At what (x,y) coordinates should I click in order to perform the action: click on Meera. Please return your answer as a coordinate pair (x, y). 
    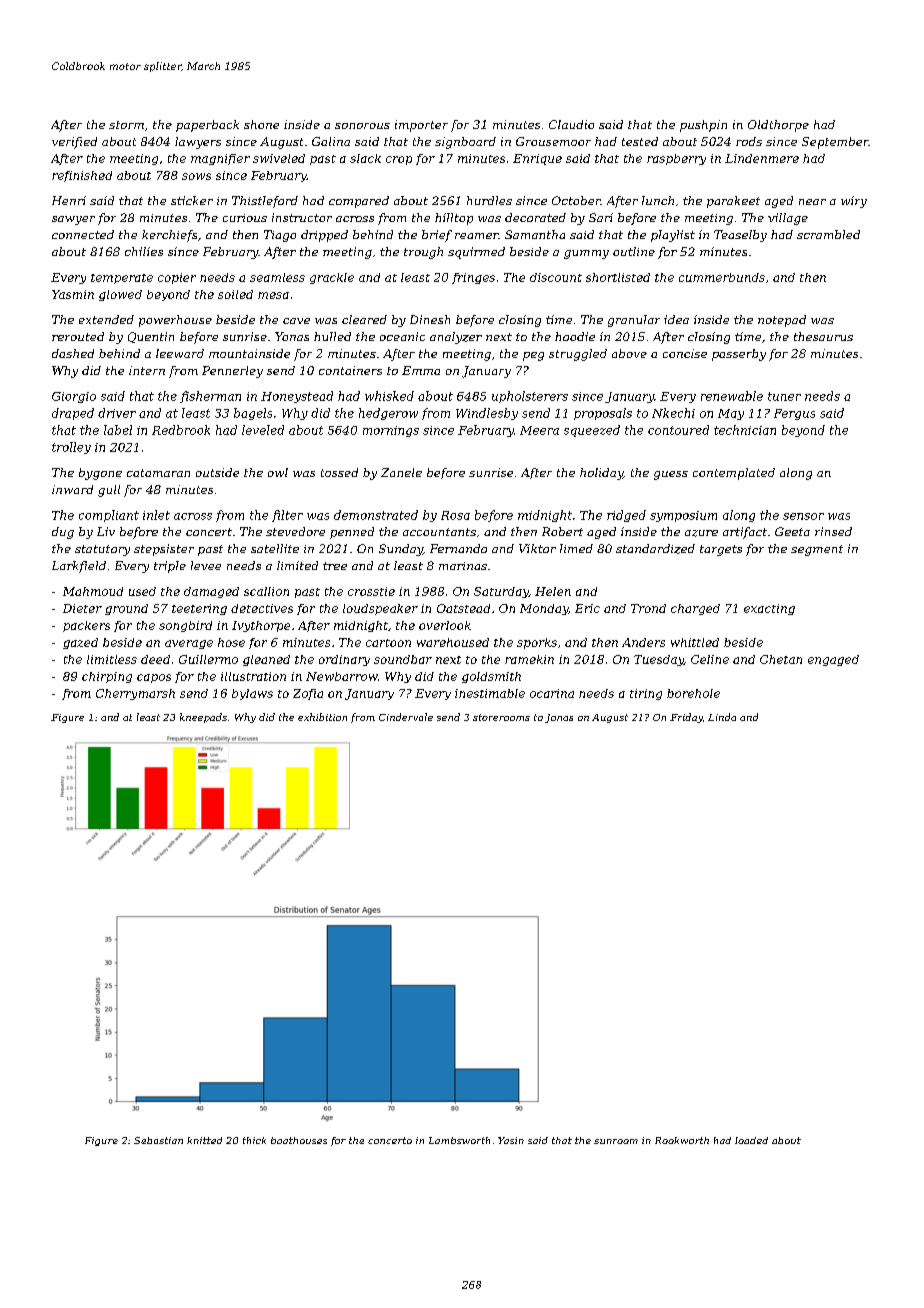
    Looking at the image, I should click on (539, 430).
